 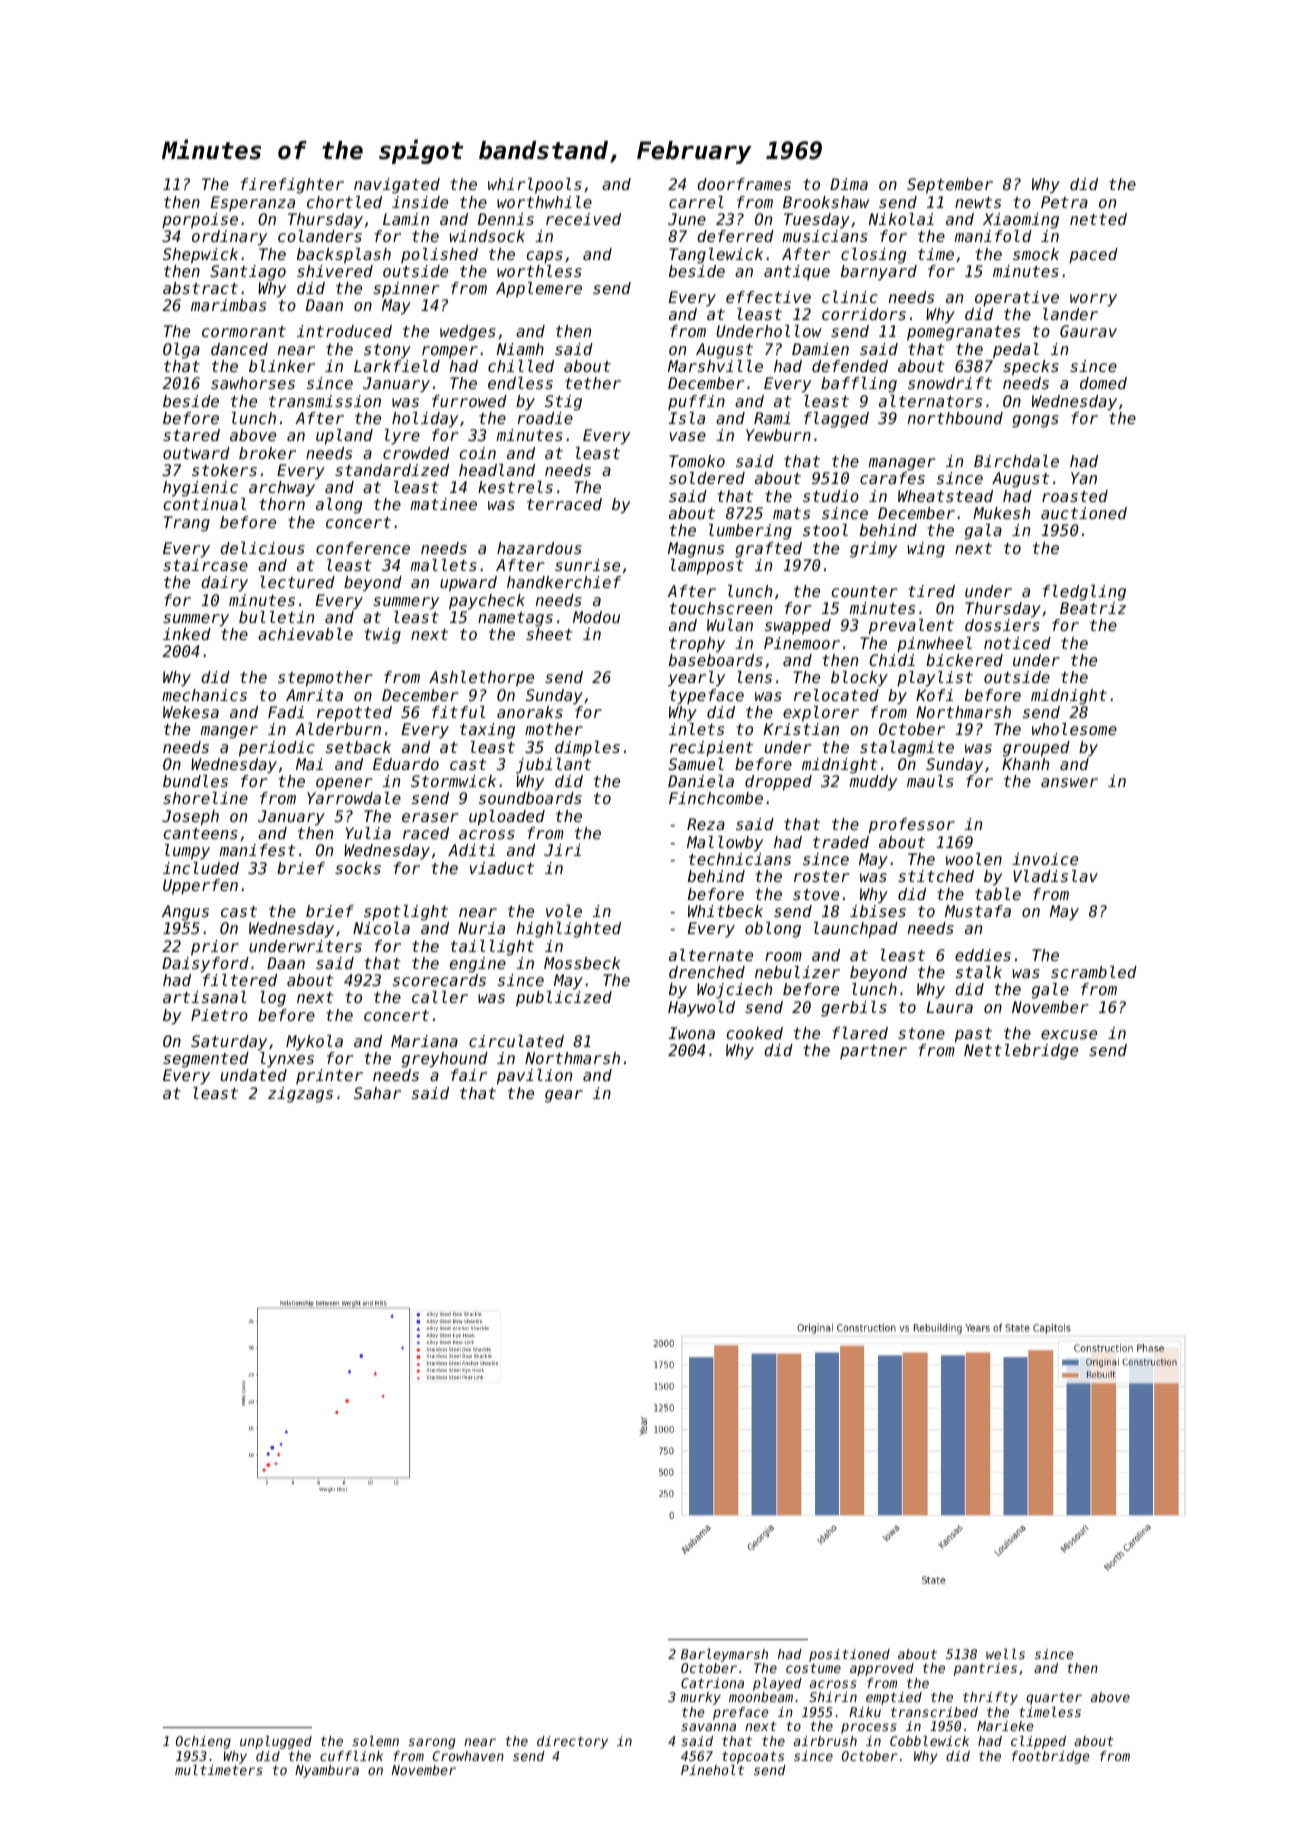 I want to click on doorframes, so click(x=744, y=184).
